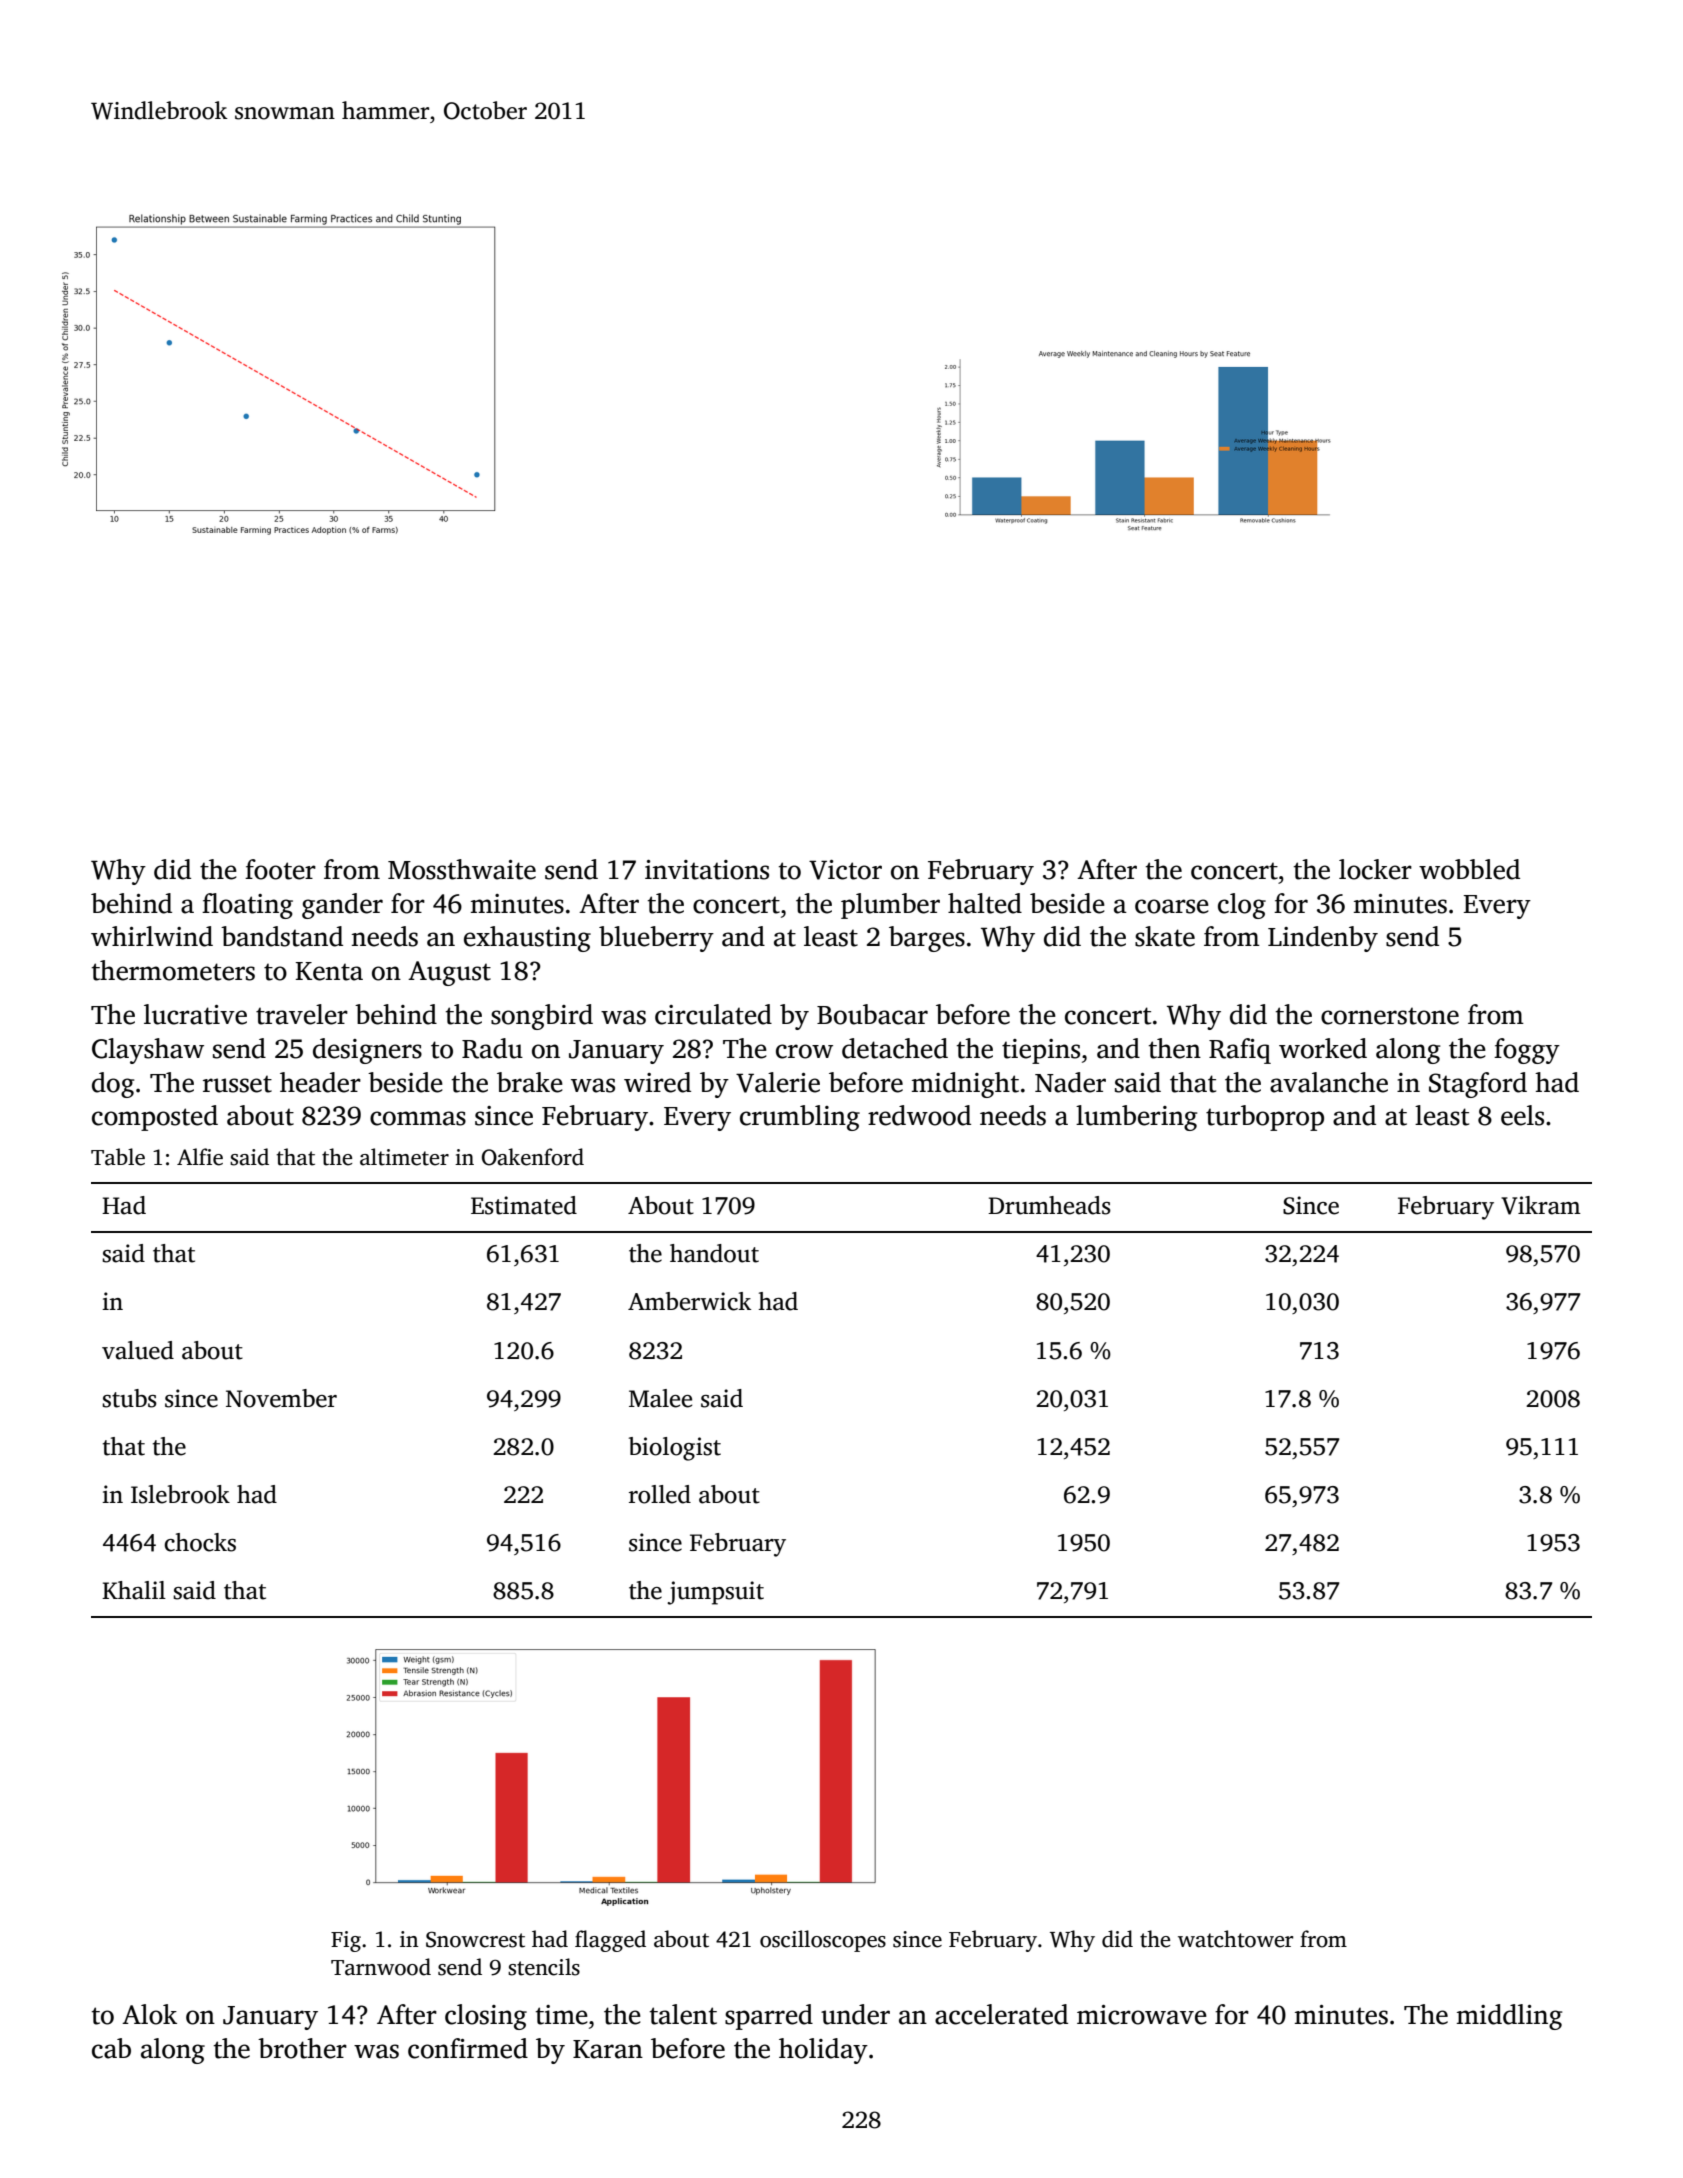  I want to click on brother, so click(302, 2048).
